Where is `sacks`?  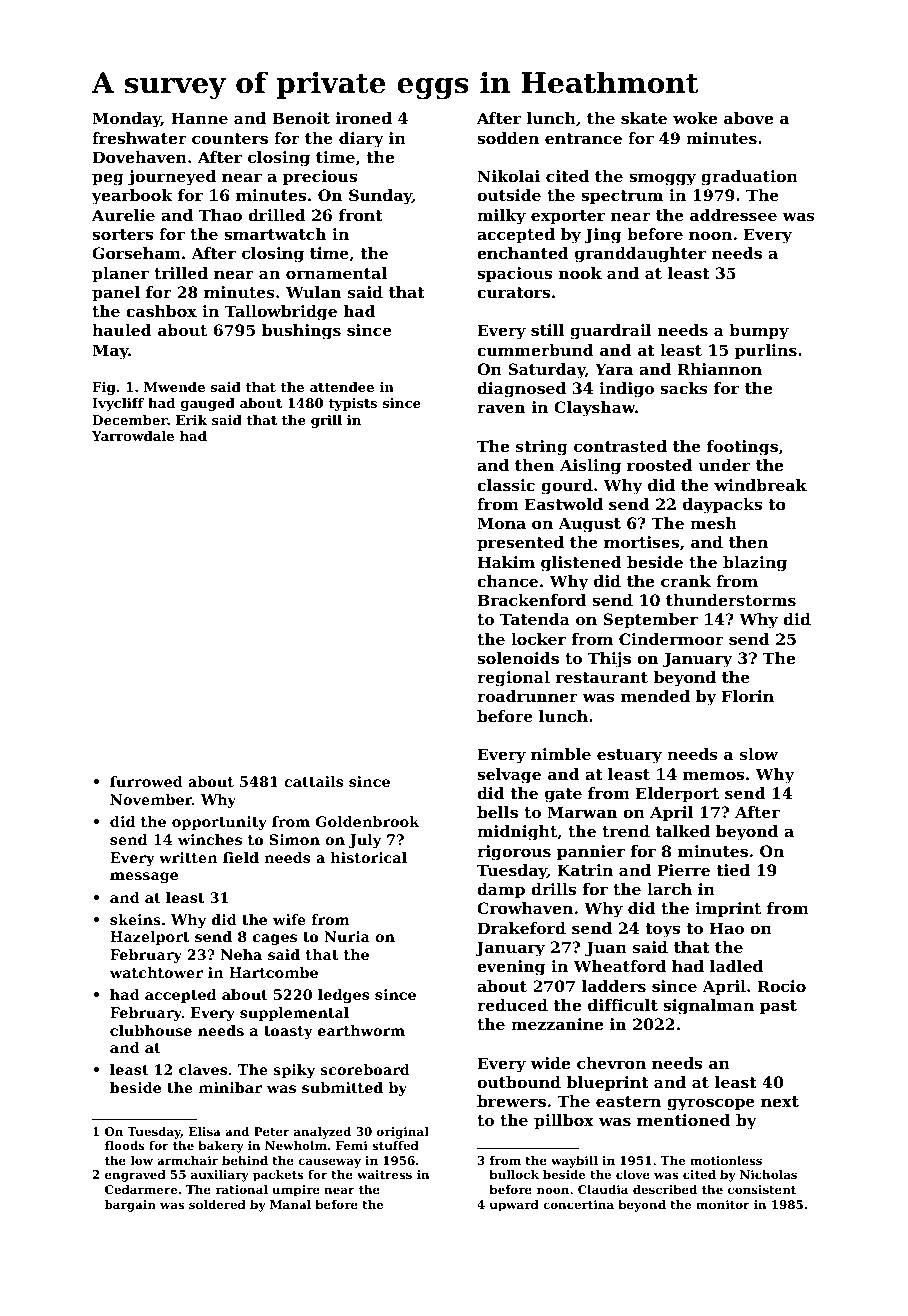
sacks is located at coordinates (684, 388).
